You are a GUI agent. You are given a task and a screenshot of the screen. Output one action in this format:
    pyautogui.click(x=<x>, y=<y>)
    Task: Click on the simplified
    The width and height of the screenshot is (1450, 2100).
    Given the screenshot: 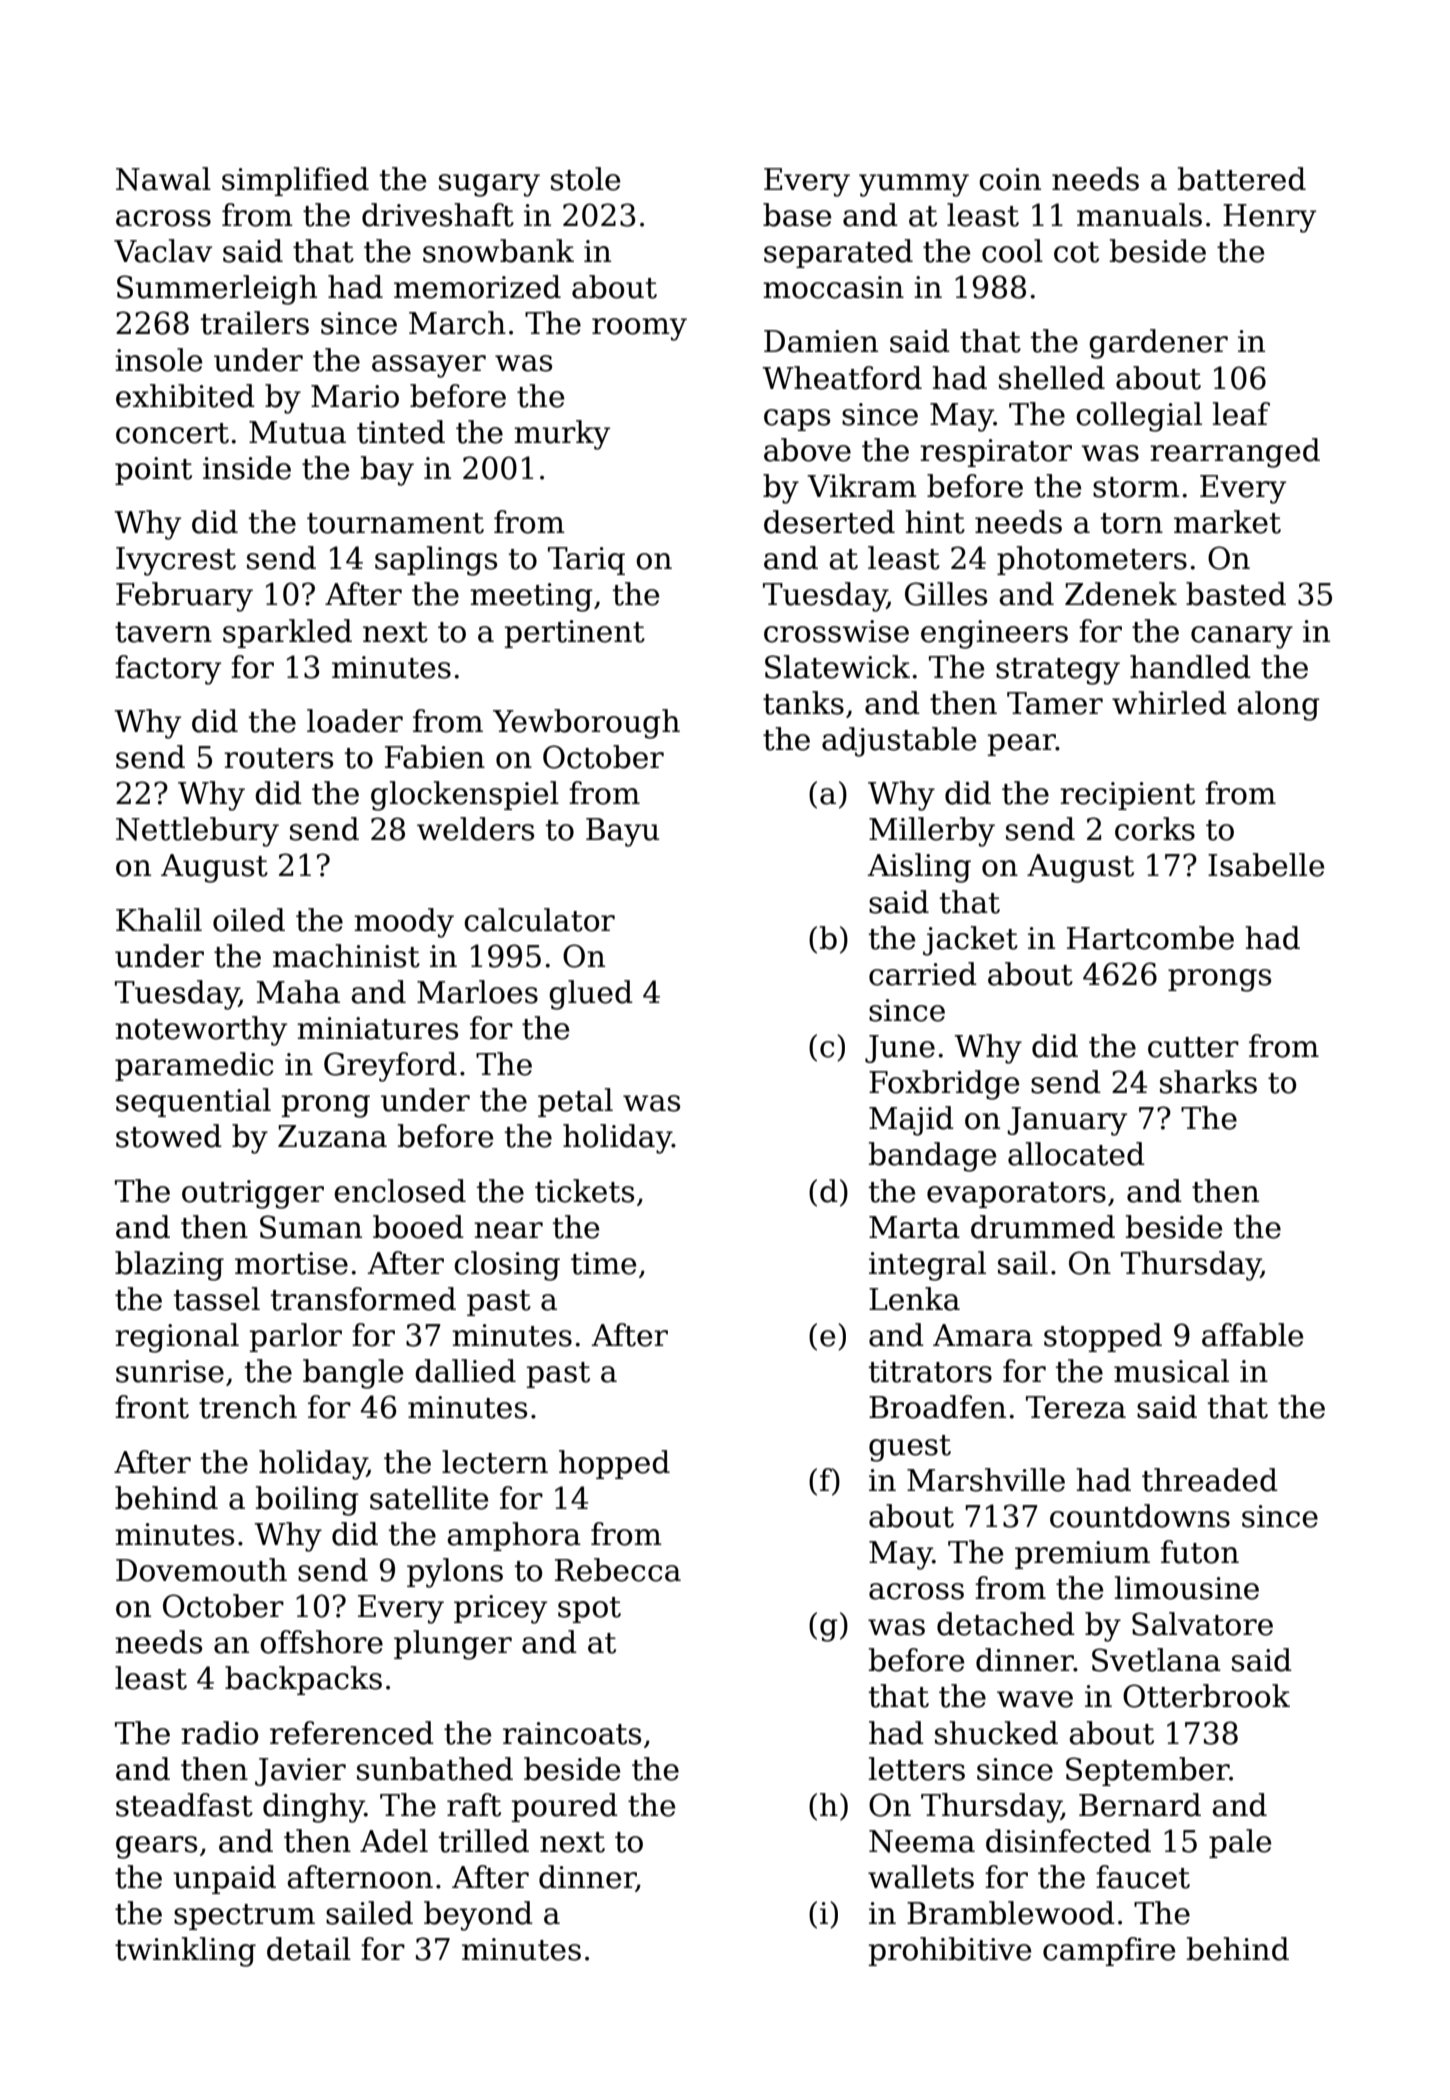 What is the action you would take?
    pyautogui.click(x=295, y=181)
